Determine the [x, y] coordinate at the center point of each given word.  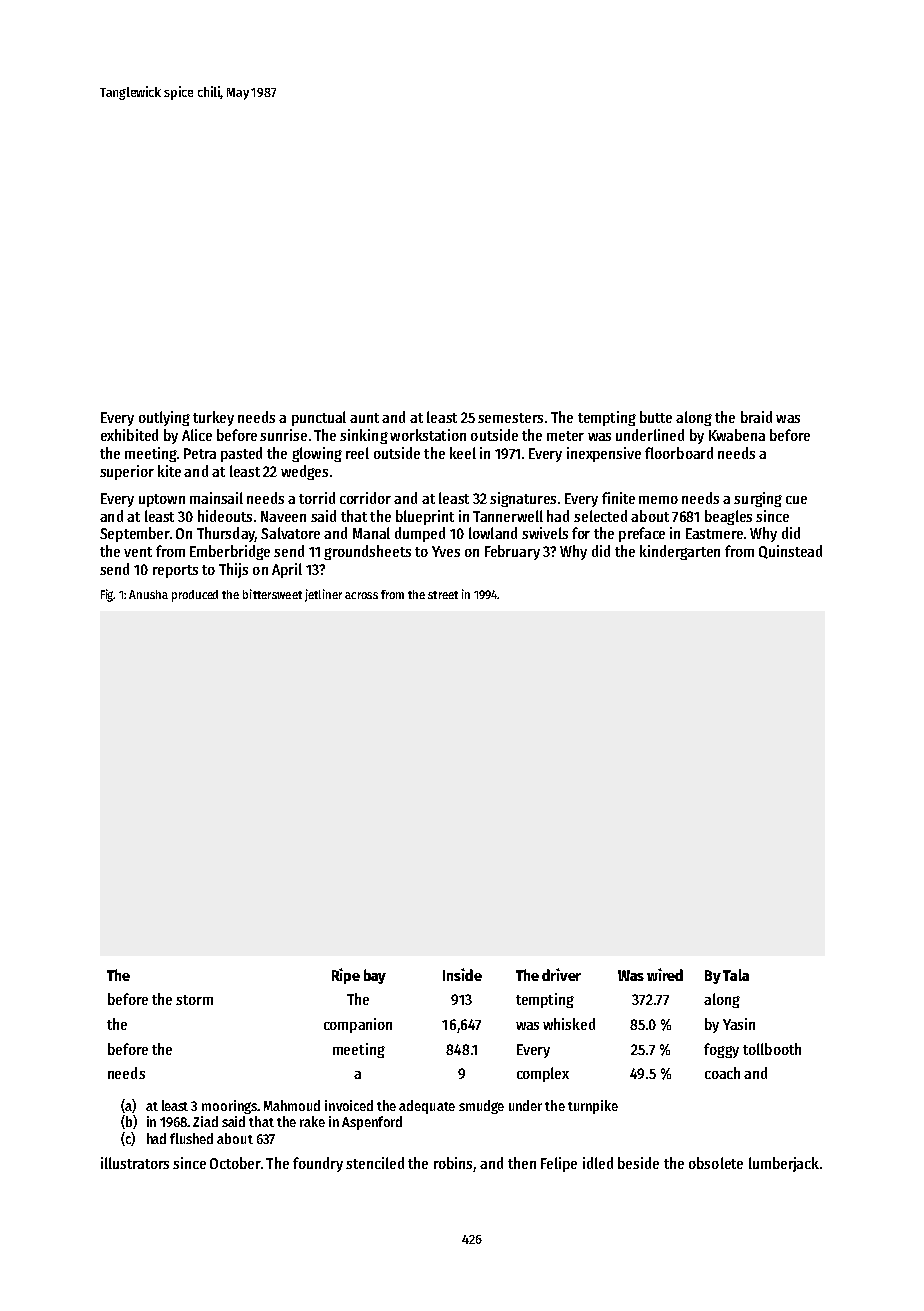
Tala [736, 975]
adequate [427, 1107]
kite [169, 471]
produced [195, 596]
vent [138, 552]
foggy [721, 1050]
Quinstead [790, 552]
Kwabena [737, 435]
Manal [371, 533]
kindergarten [680, 552]
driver [561, 974]
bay [375, 976]
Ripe [346, 976]
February [512, 552]
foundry [318, 1164]
